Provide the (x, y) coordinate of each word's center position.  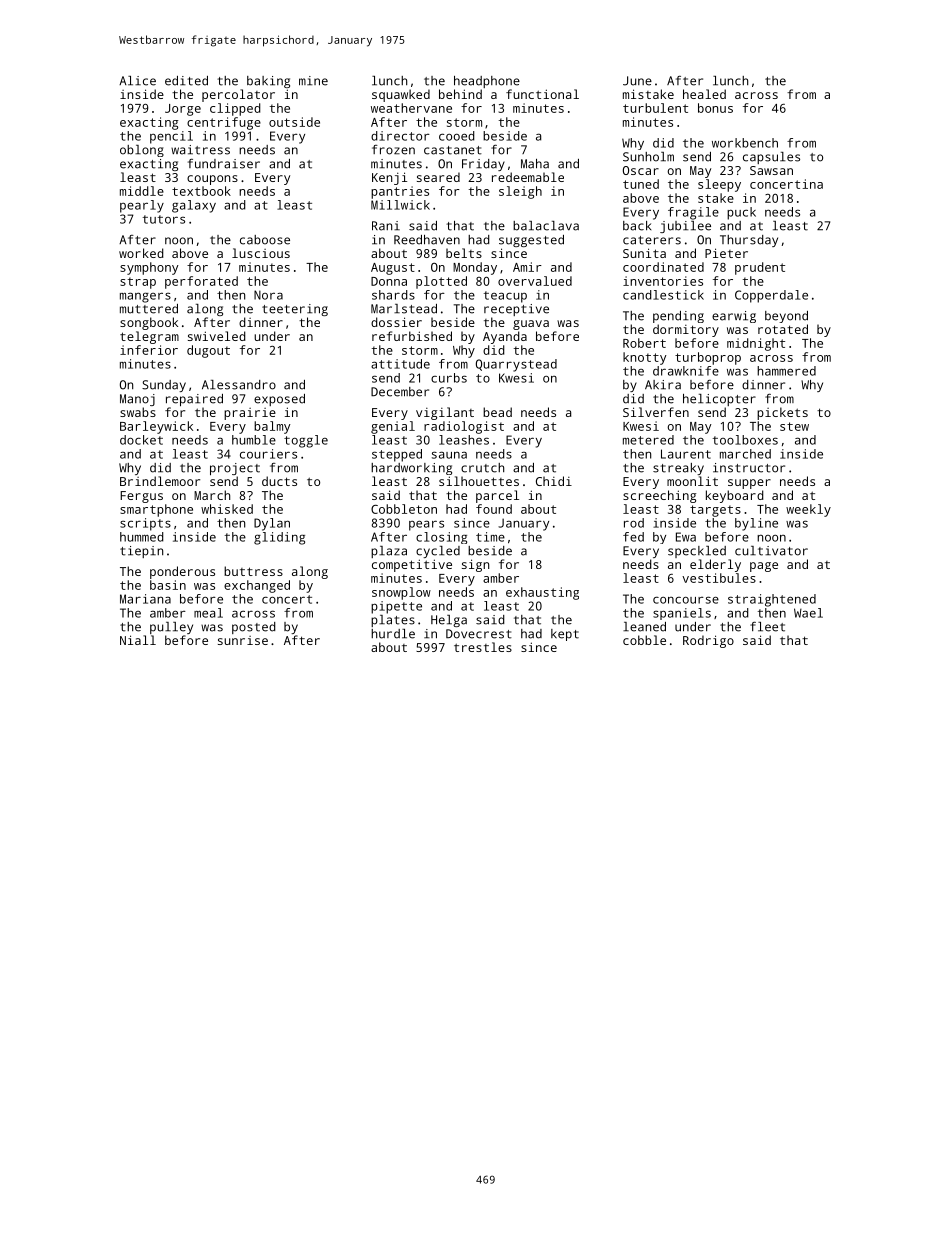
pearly (142, 206)
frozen (393, 150)
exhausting (542, 593)
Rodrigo (708, 641)
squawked (401, 95)
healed (704, 94)
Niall (138, 640)
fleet (767, 627)
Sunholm (648, 157)
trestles (483, 647)
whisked (227, 509)
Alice (137, 81)
